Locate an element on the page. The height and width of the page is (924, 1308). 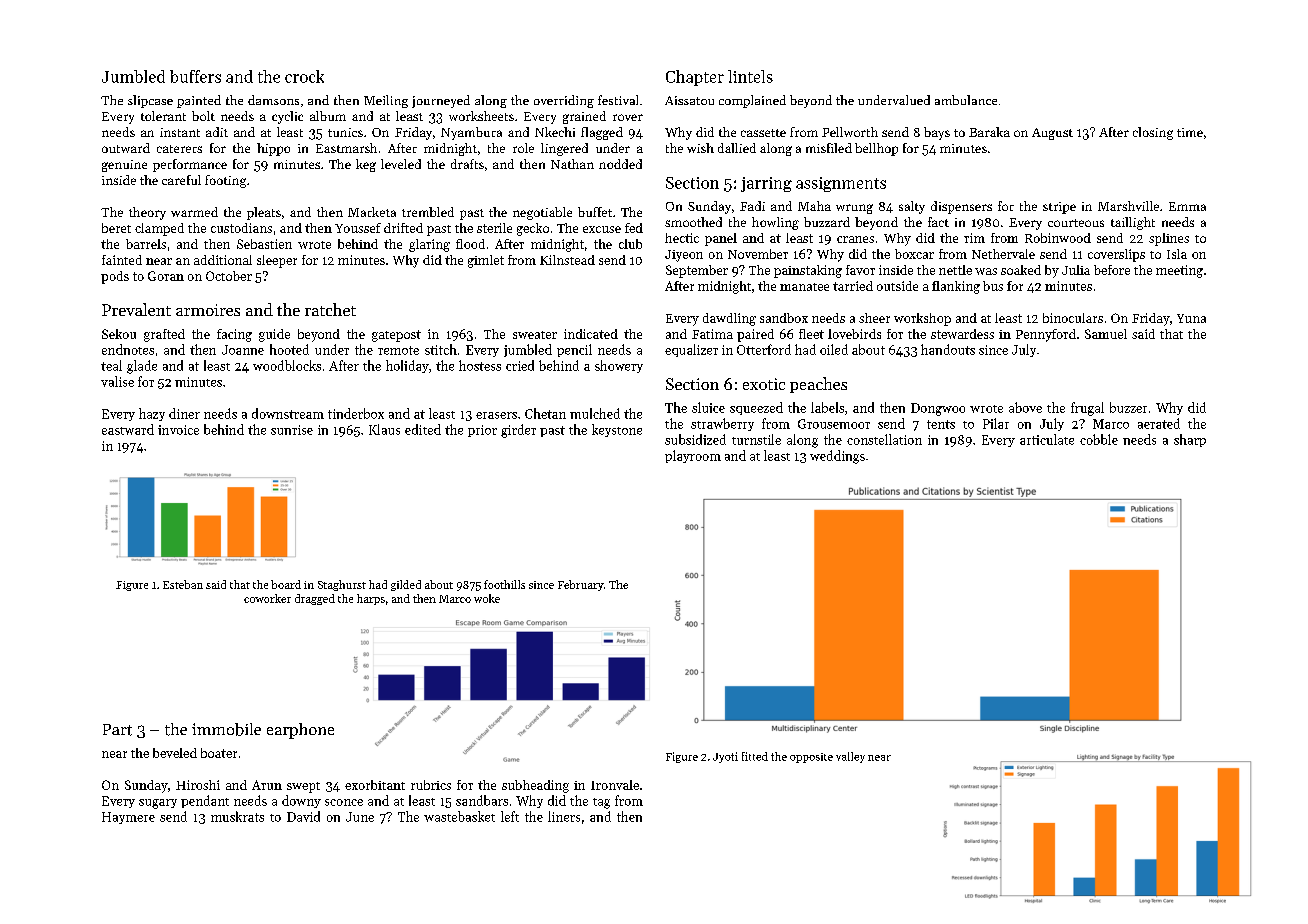
ambulance is located at coordinates (966, 100).
